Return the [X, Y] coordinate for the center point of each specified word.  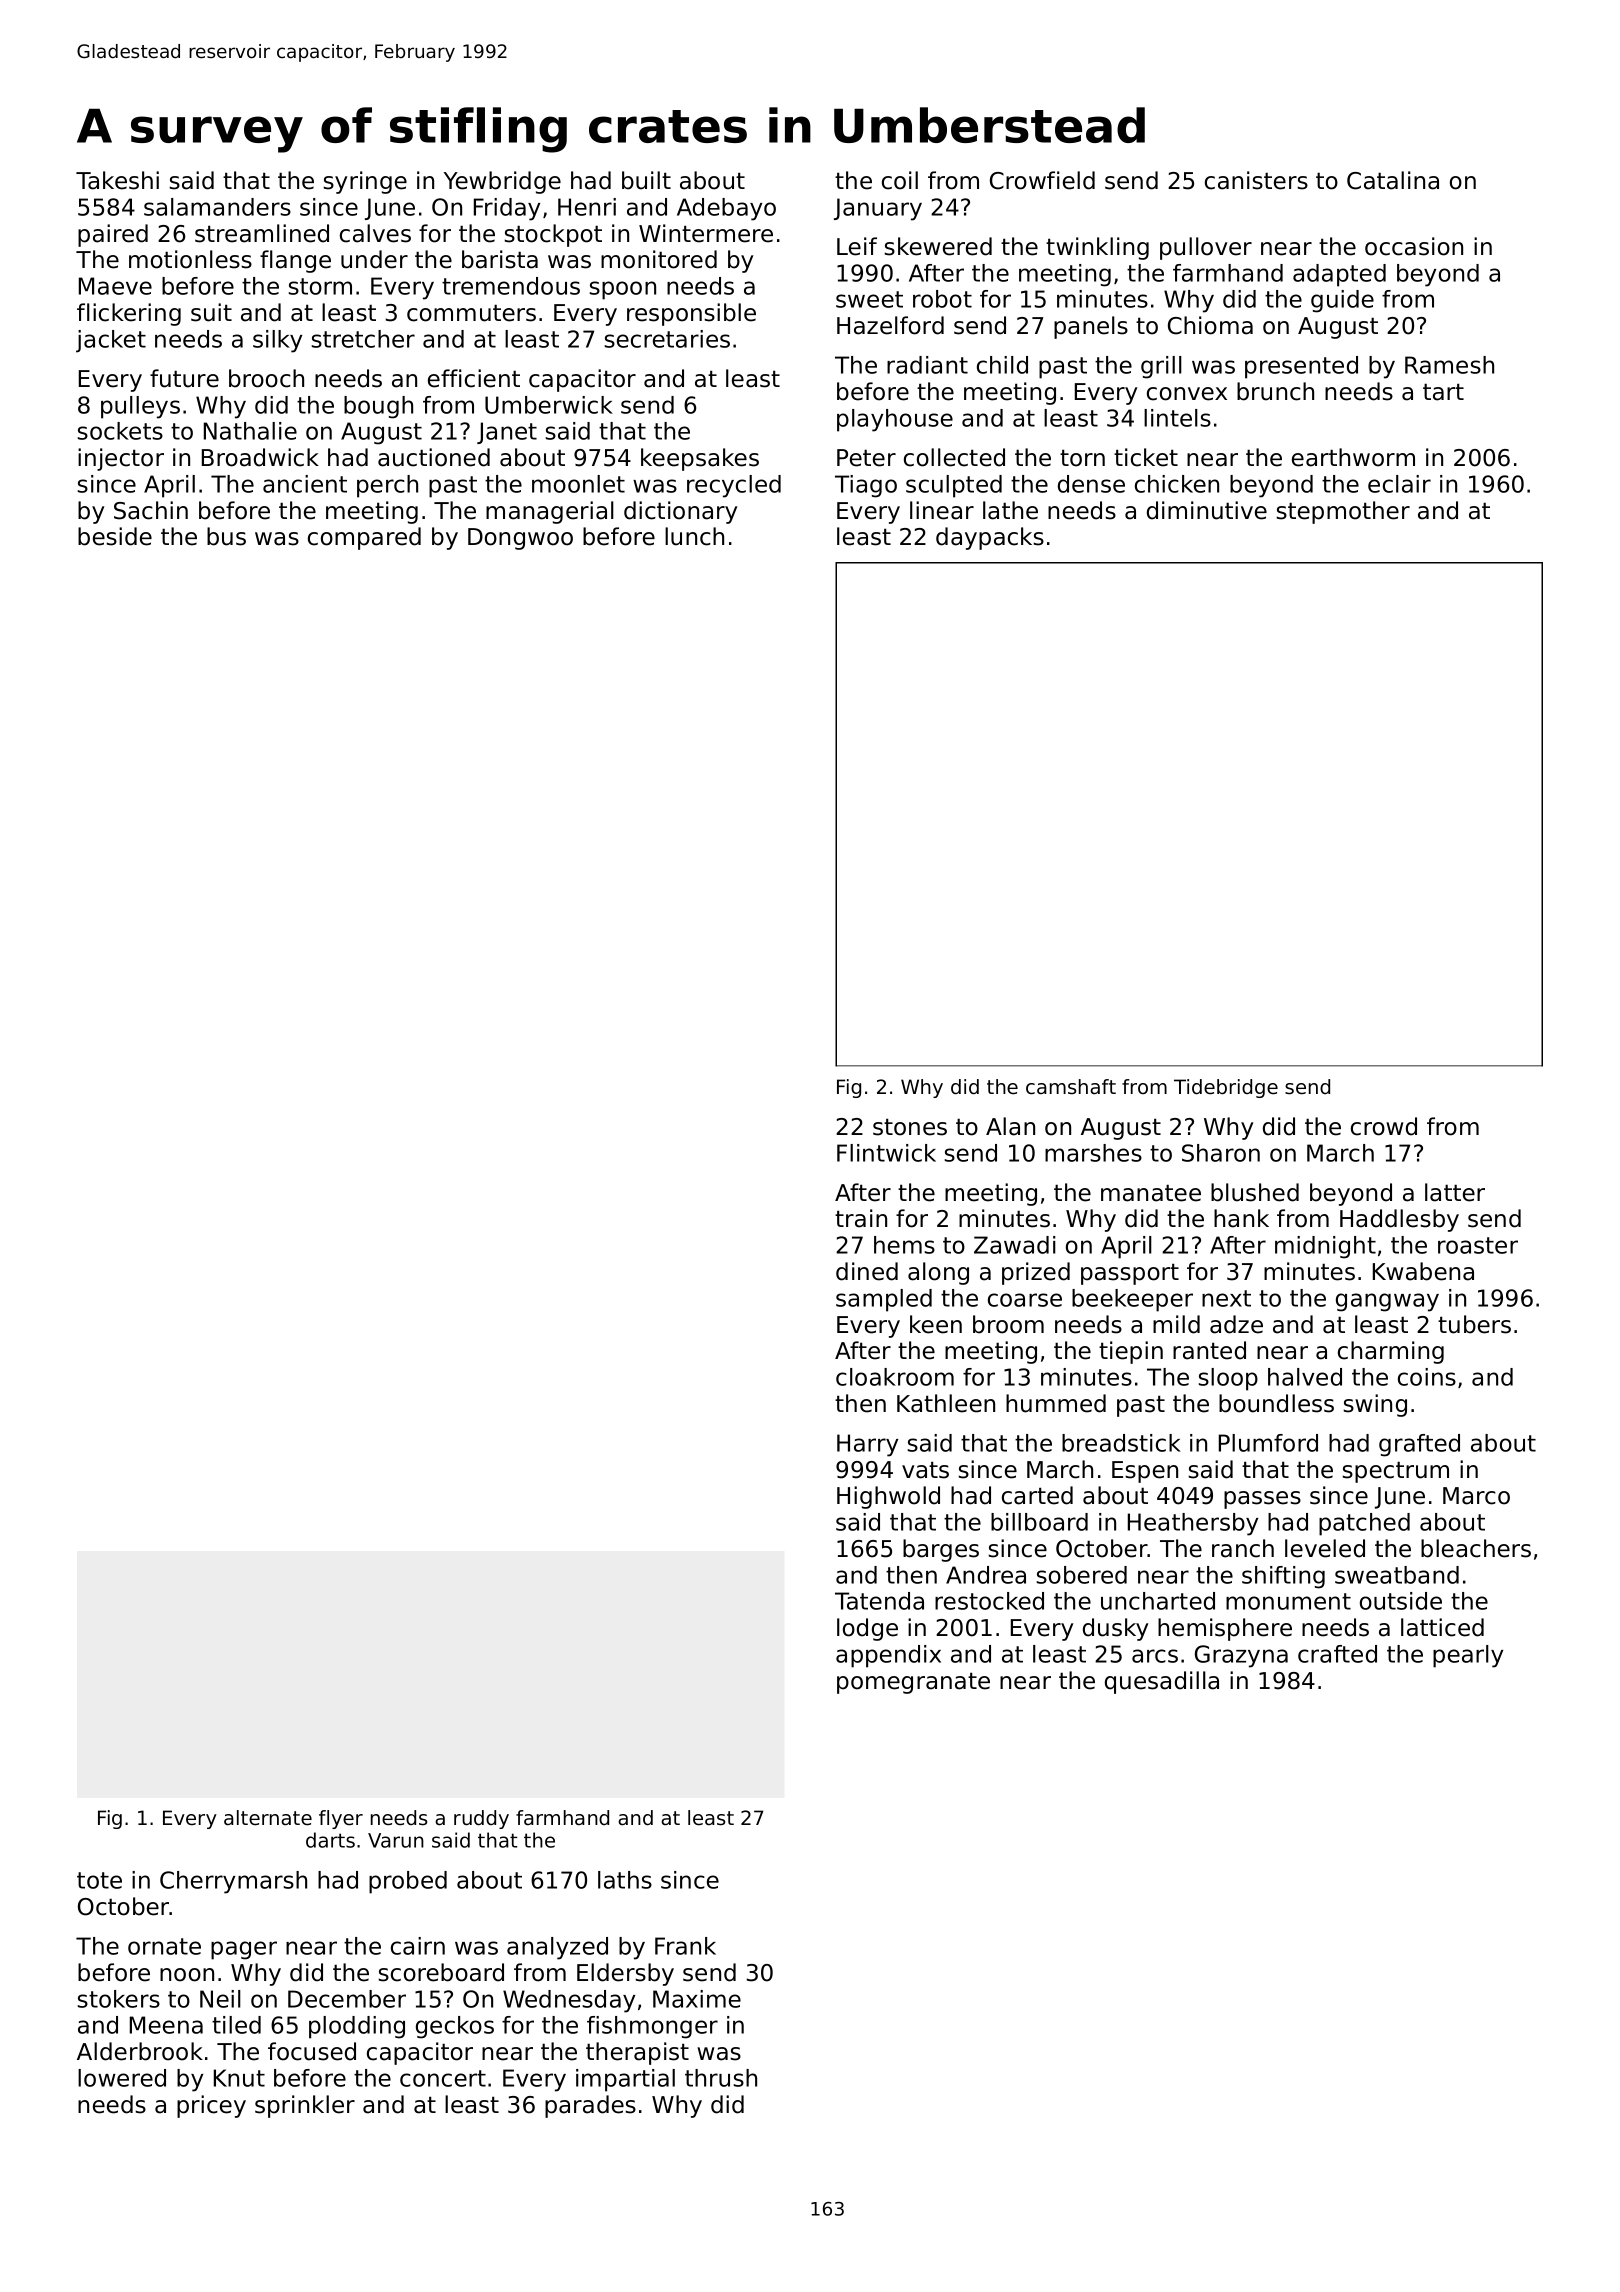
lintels [1177, 418]
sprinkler [305, 2106]
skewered [938, 246]
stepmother [1343, 512]
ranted [1209, 1350]
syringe [365, 182]
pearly [1468, 1656]
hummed [1056, 1403]
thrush [721, 2078]
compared [364, 538]
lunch [694, 536]
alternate [268, 1818]
